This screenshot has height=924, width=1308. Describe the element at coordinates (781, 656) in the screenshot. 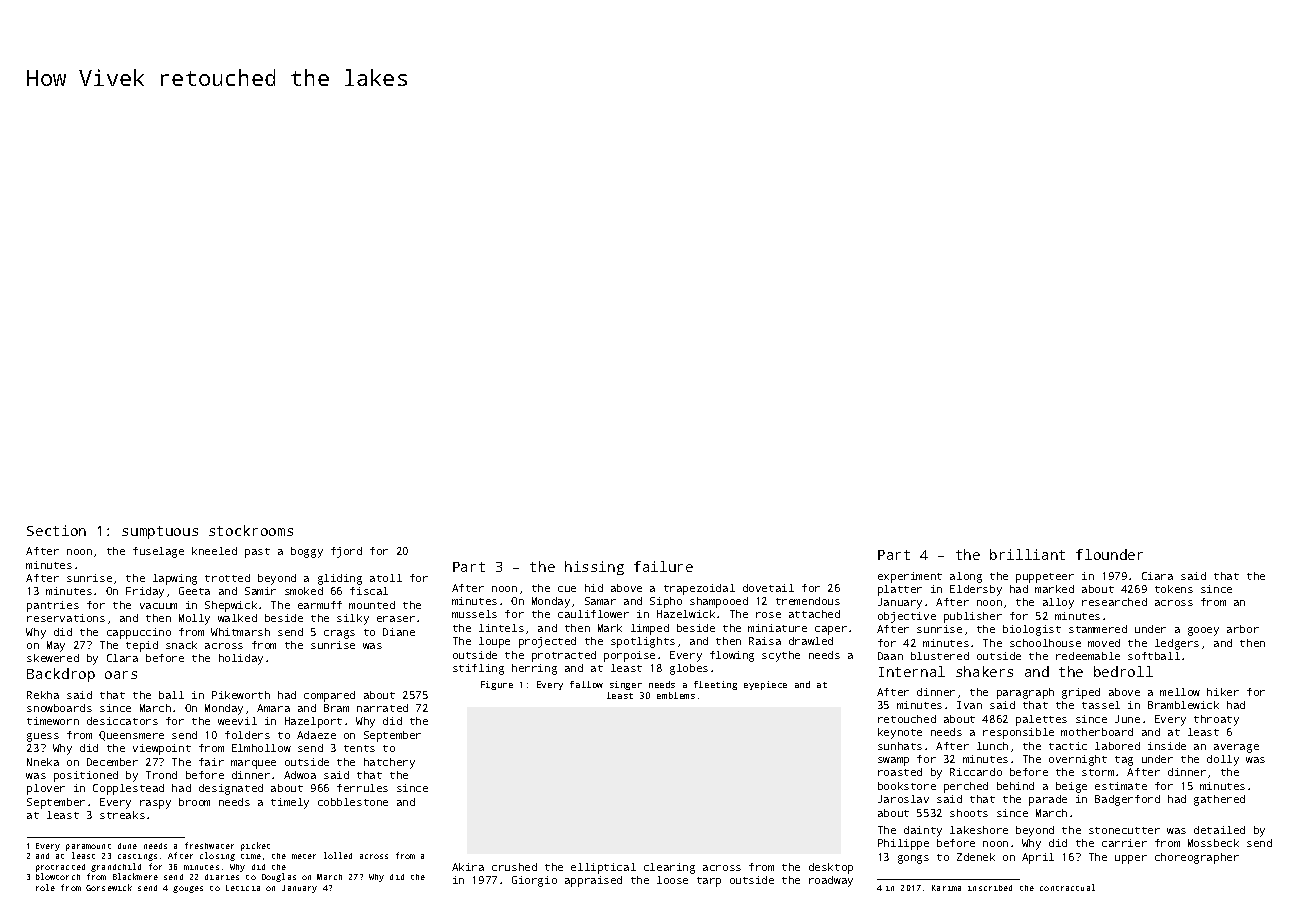

I see `scythe` at that location.
